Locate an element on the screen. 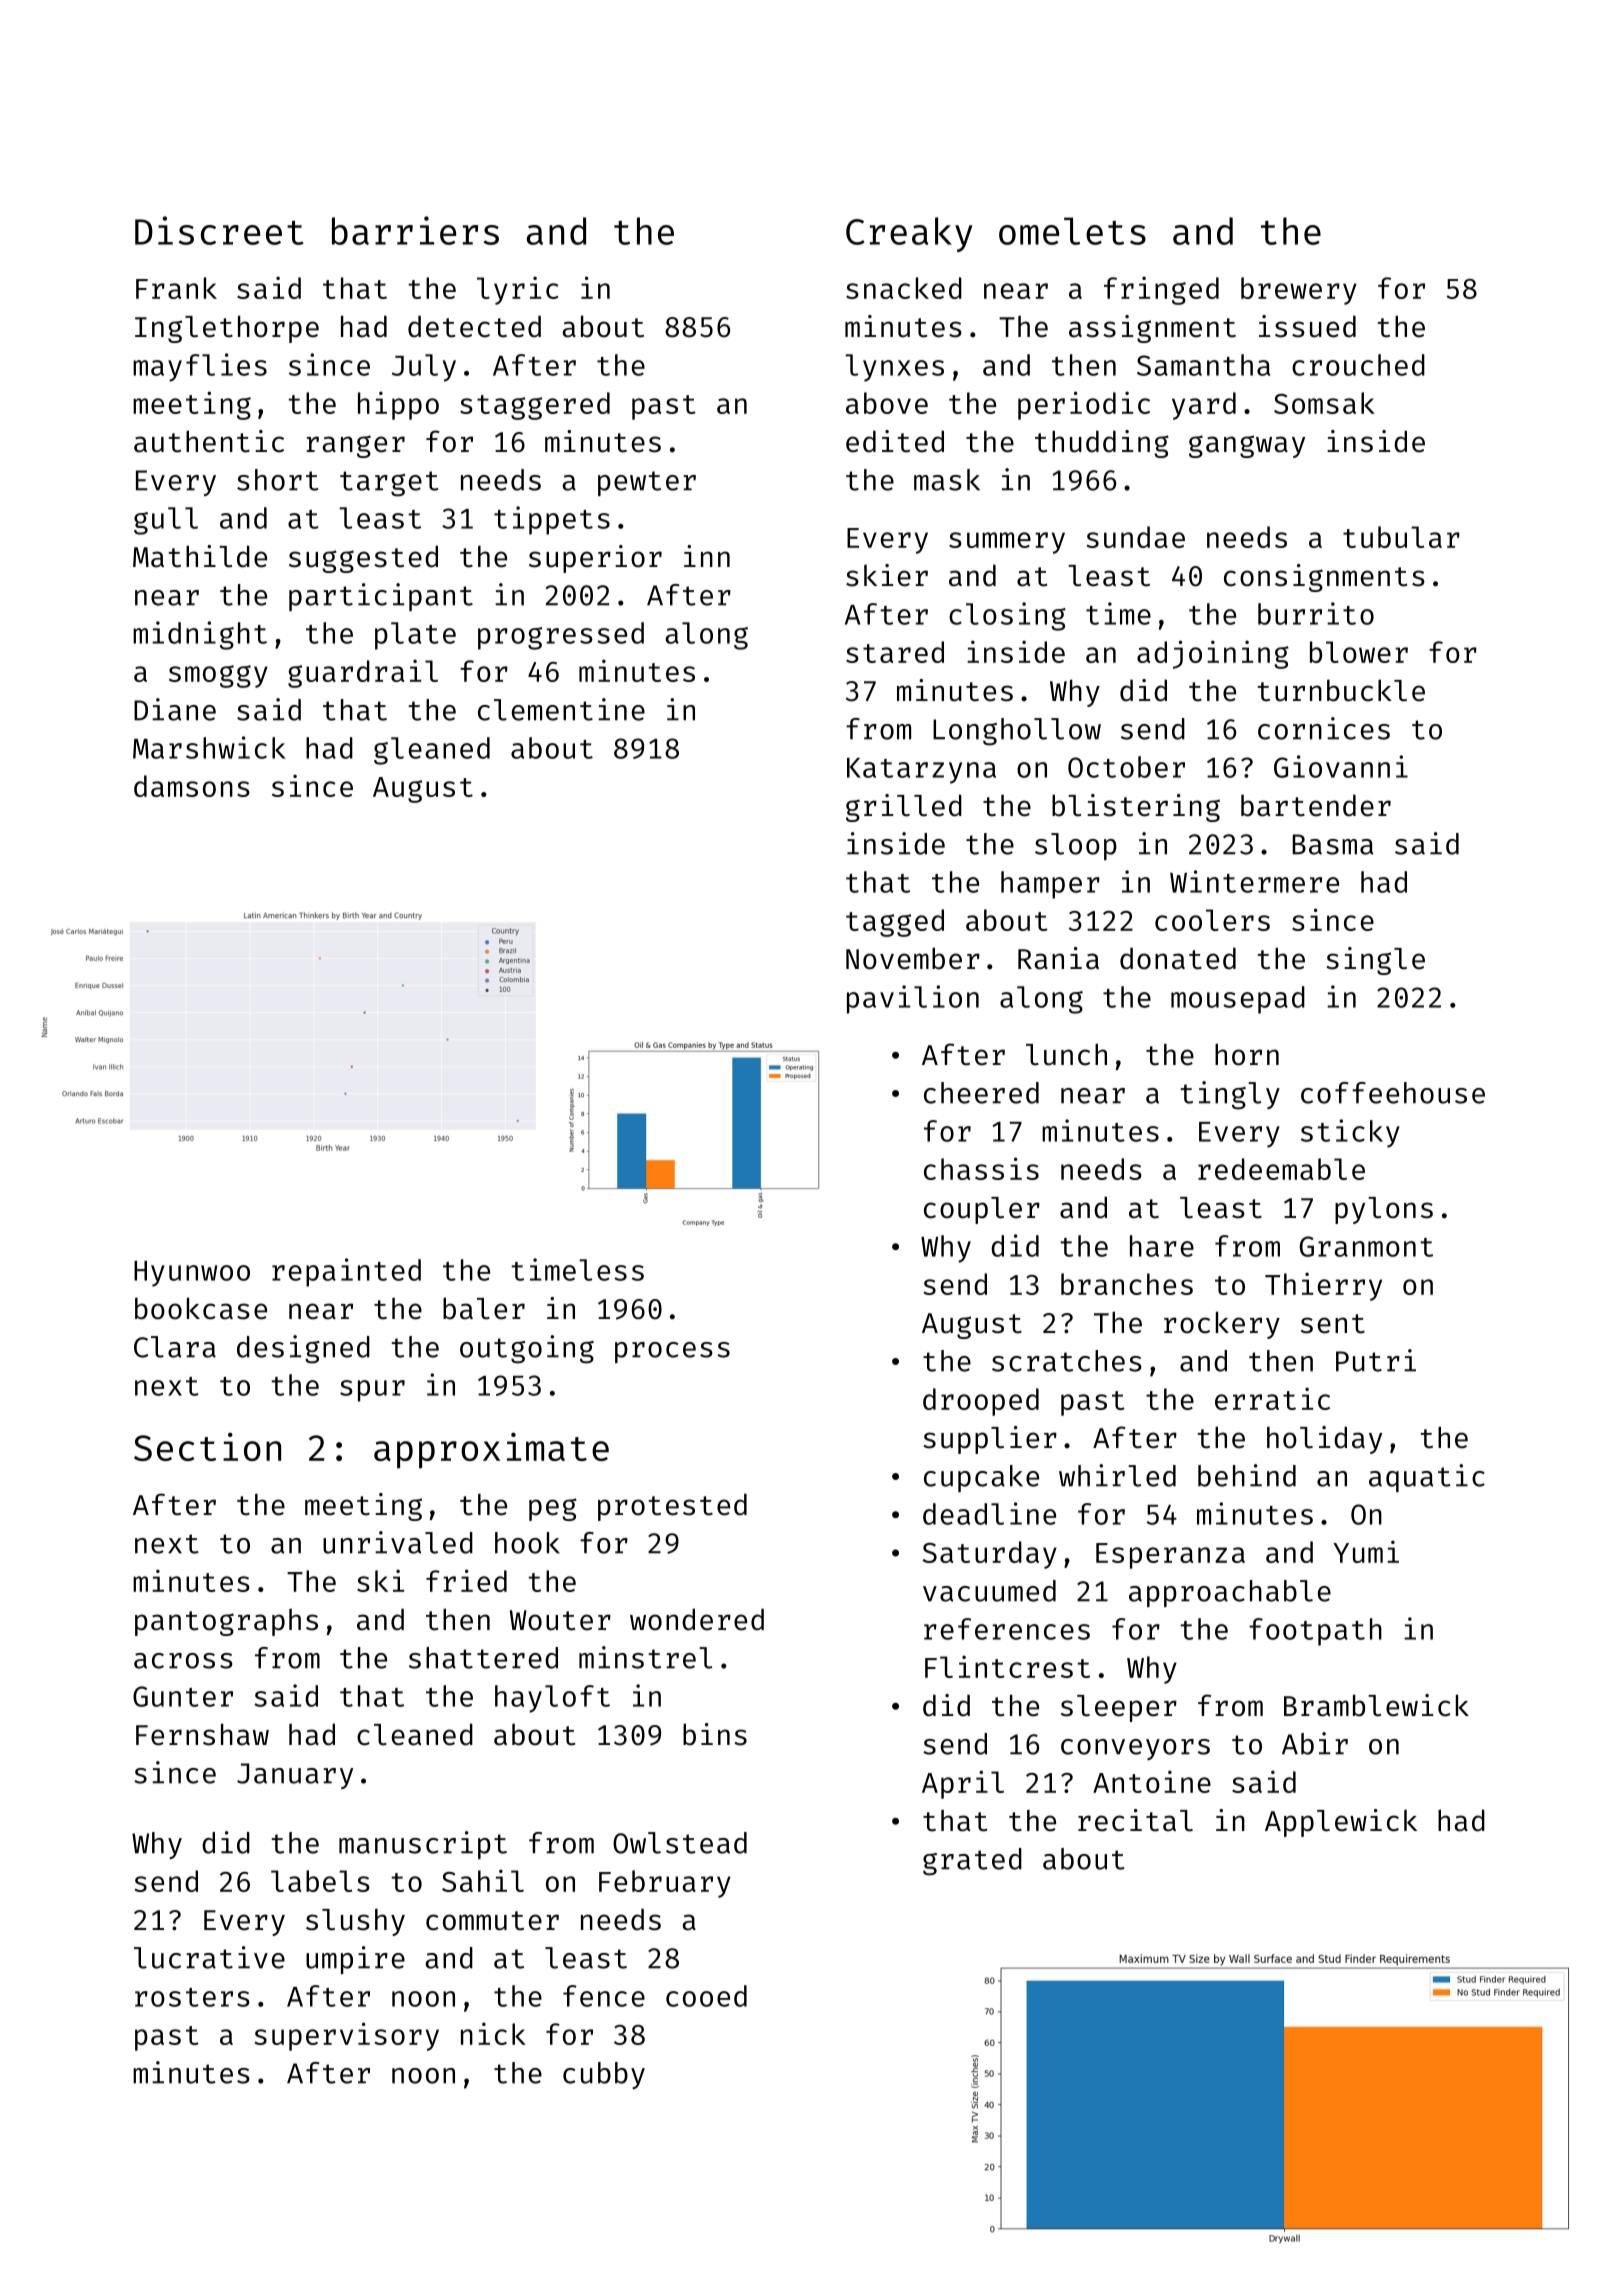  adjoining is located at coordinates (1213, 654).
